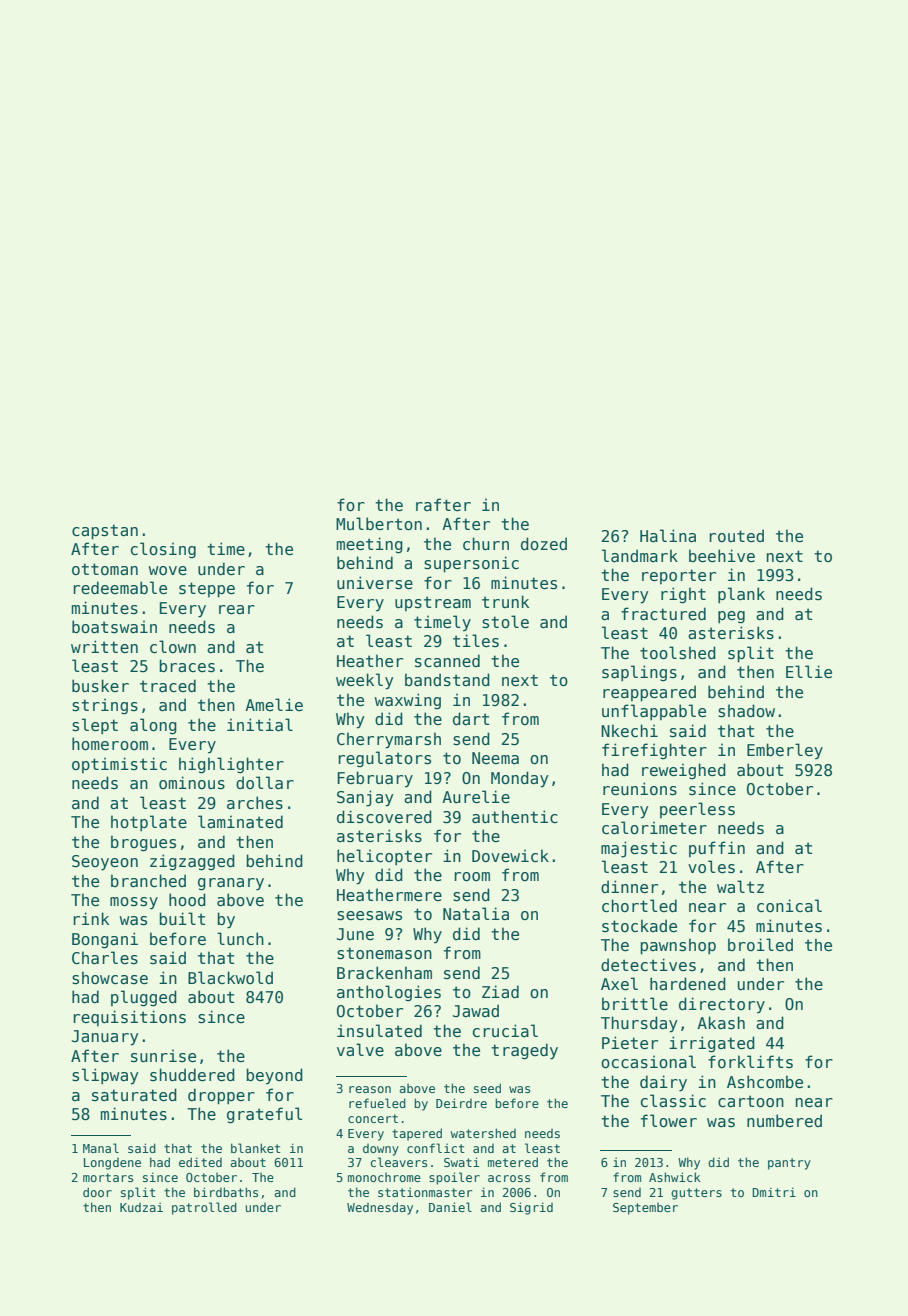 The height and width of the page is (1316, 908). Describe the element at coordinates (741, 595) in the page. I see `plank` at that location.
